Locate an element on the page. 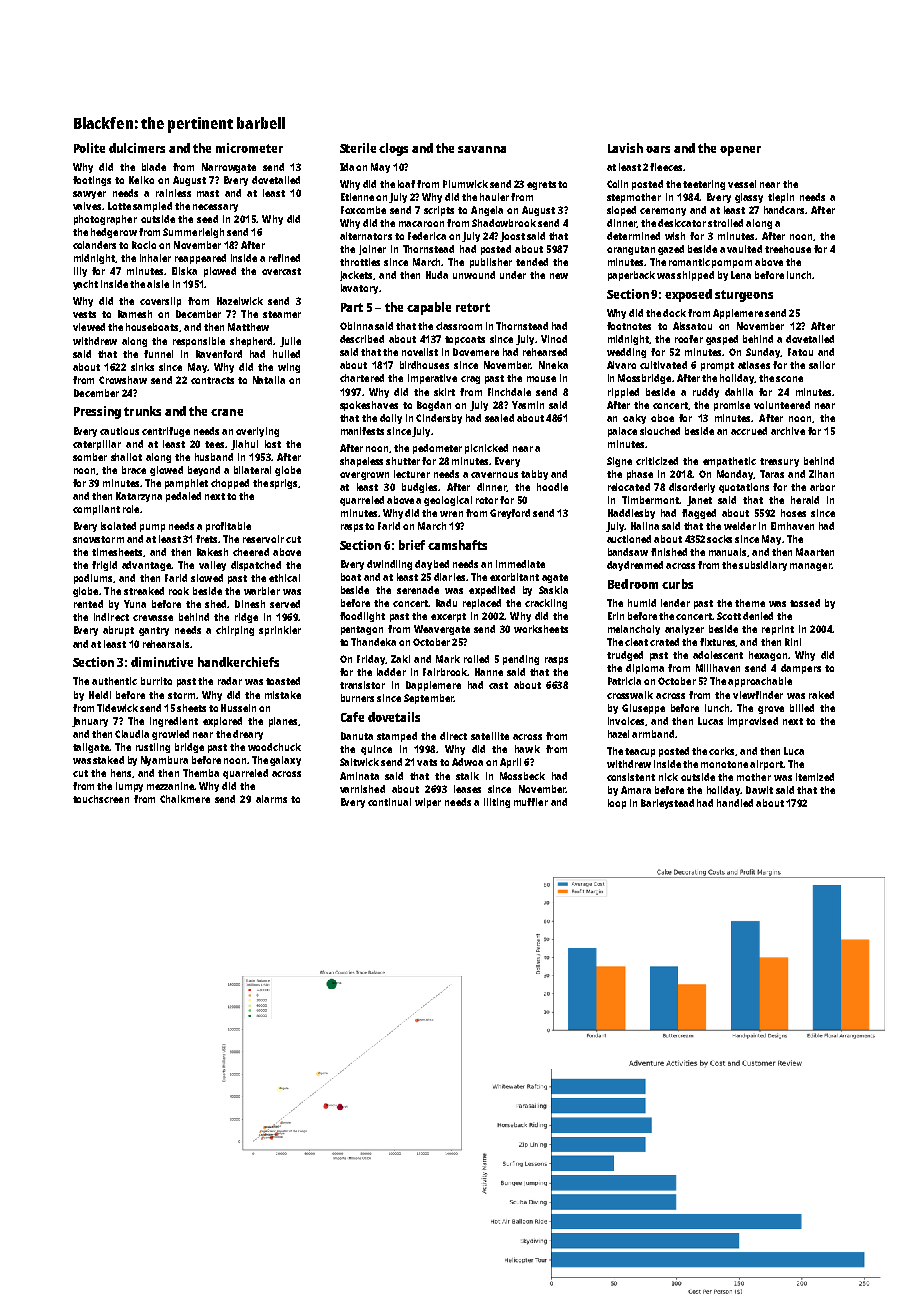 Image resolution: width=908 pixels, height=1316 pixels. Lavish is located at coordinates (625, 148).
